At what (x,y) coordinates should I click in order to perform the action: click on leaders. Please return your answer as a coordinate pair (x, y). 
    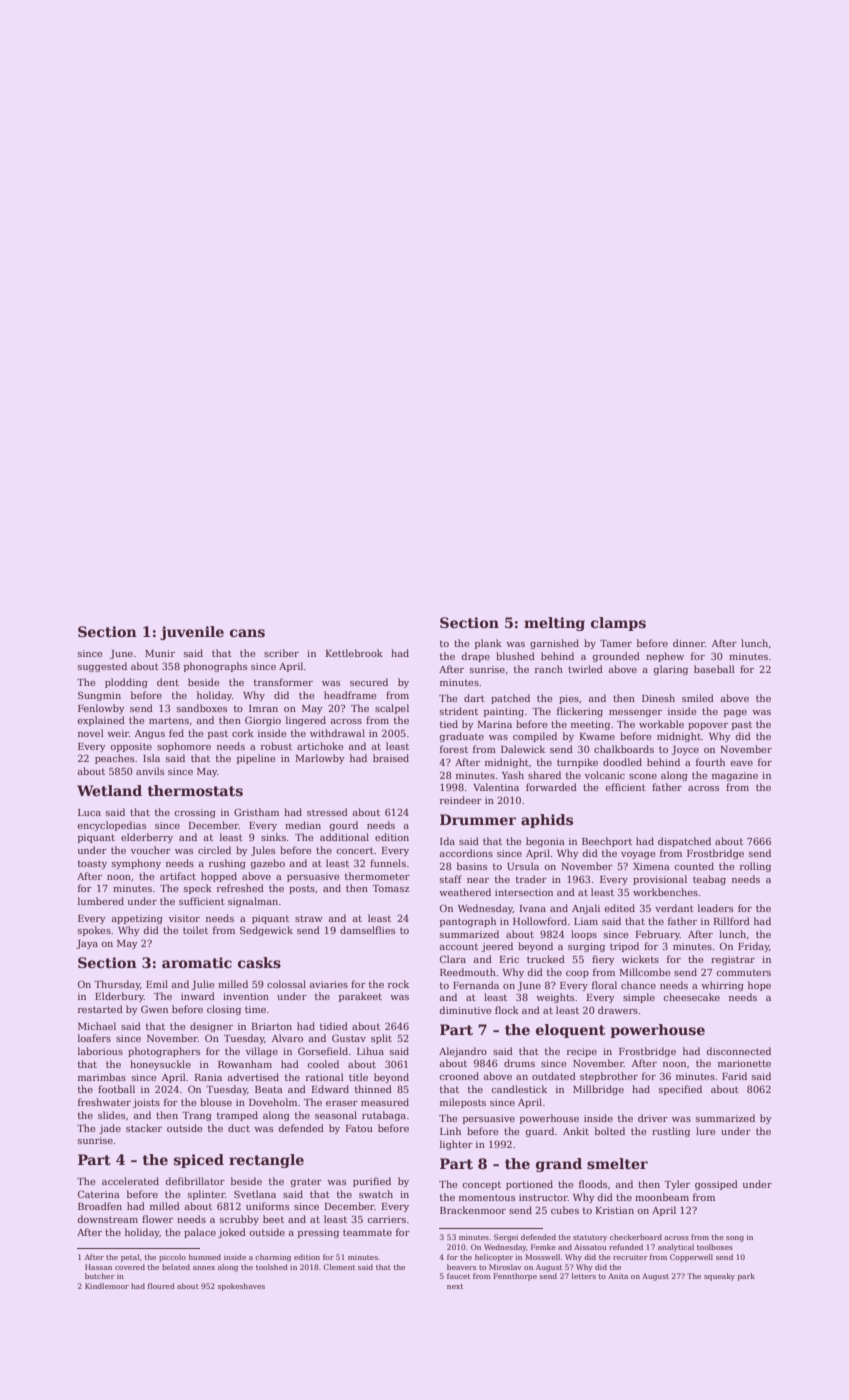
    Looking at the image, I should click on (715, 908).
